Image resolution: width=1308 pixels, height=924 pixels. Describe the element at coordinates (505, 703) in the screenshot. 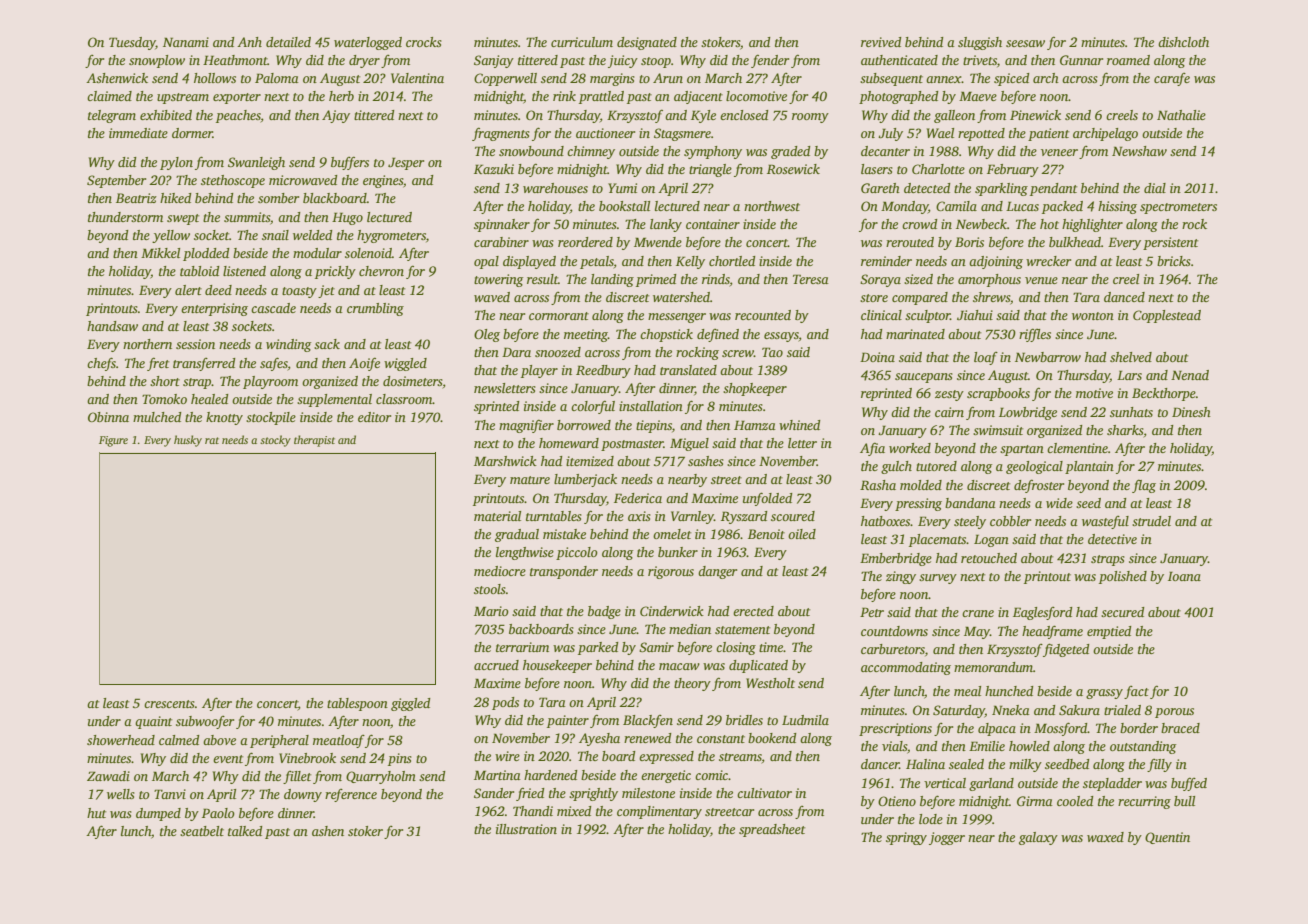

I see `pods` at that location.
